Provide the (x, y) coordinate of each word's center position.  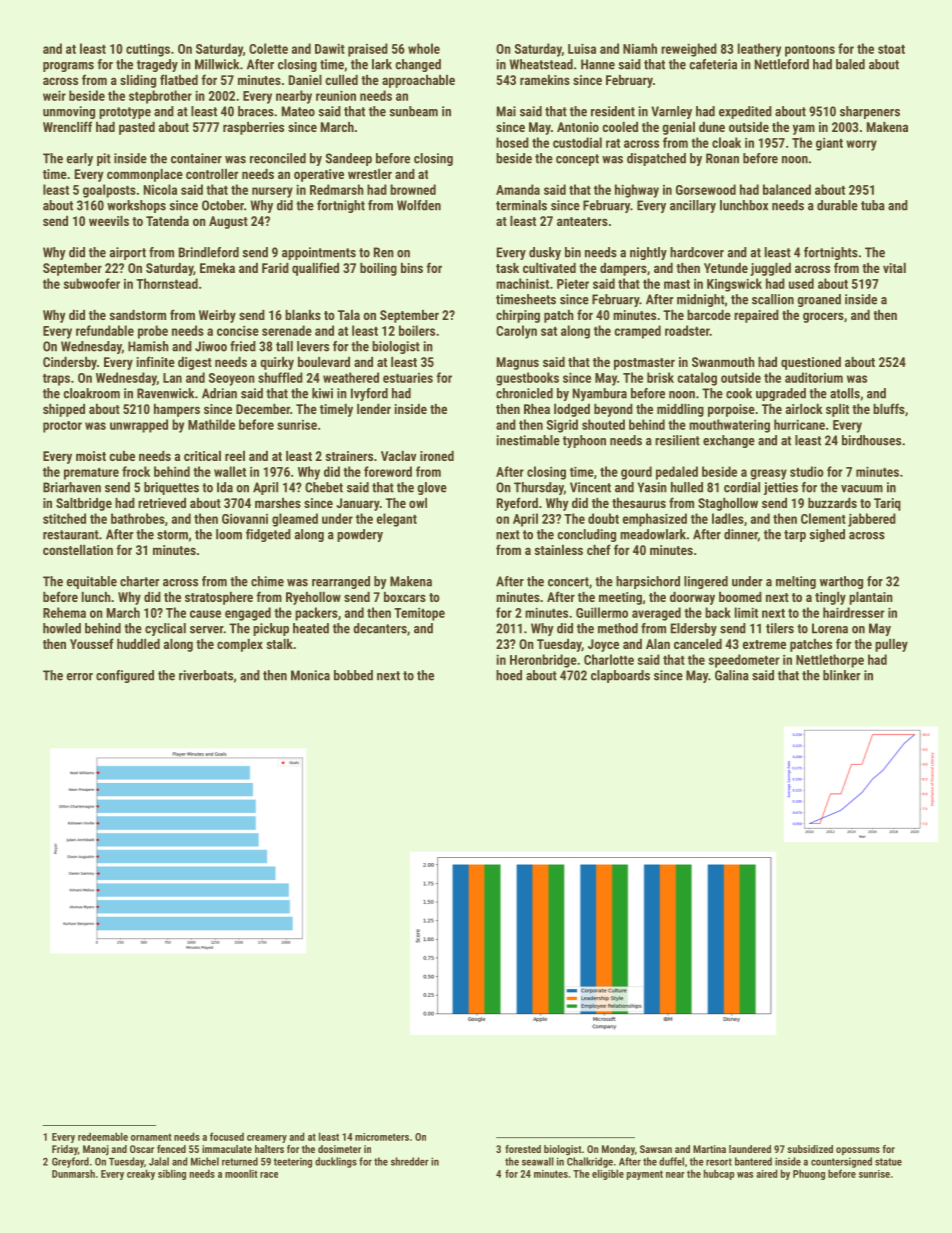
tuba (873, 205)
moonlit (241, 1173)
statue (888, 1162)
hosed (512, 142)
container (196, 158)
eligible (608, 1174)
